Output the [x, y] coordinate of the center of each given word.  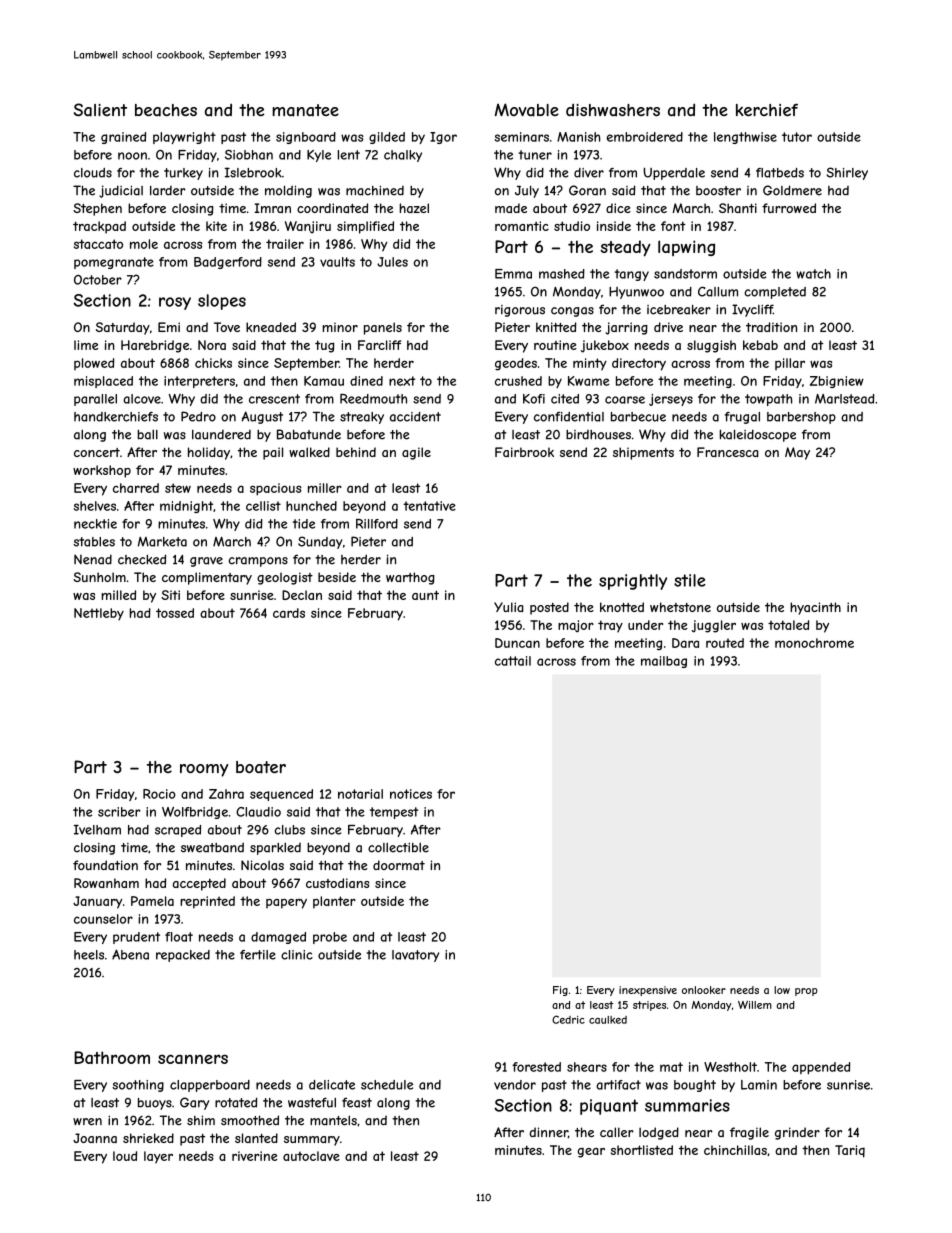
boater [261, 767]
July [527, 191]
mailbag [664, 662]
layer [158, 1157]
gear [591, 1153]
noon [132, 156]
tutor [797, 137]
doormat [399, 865]
